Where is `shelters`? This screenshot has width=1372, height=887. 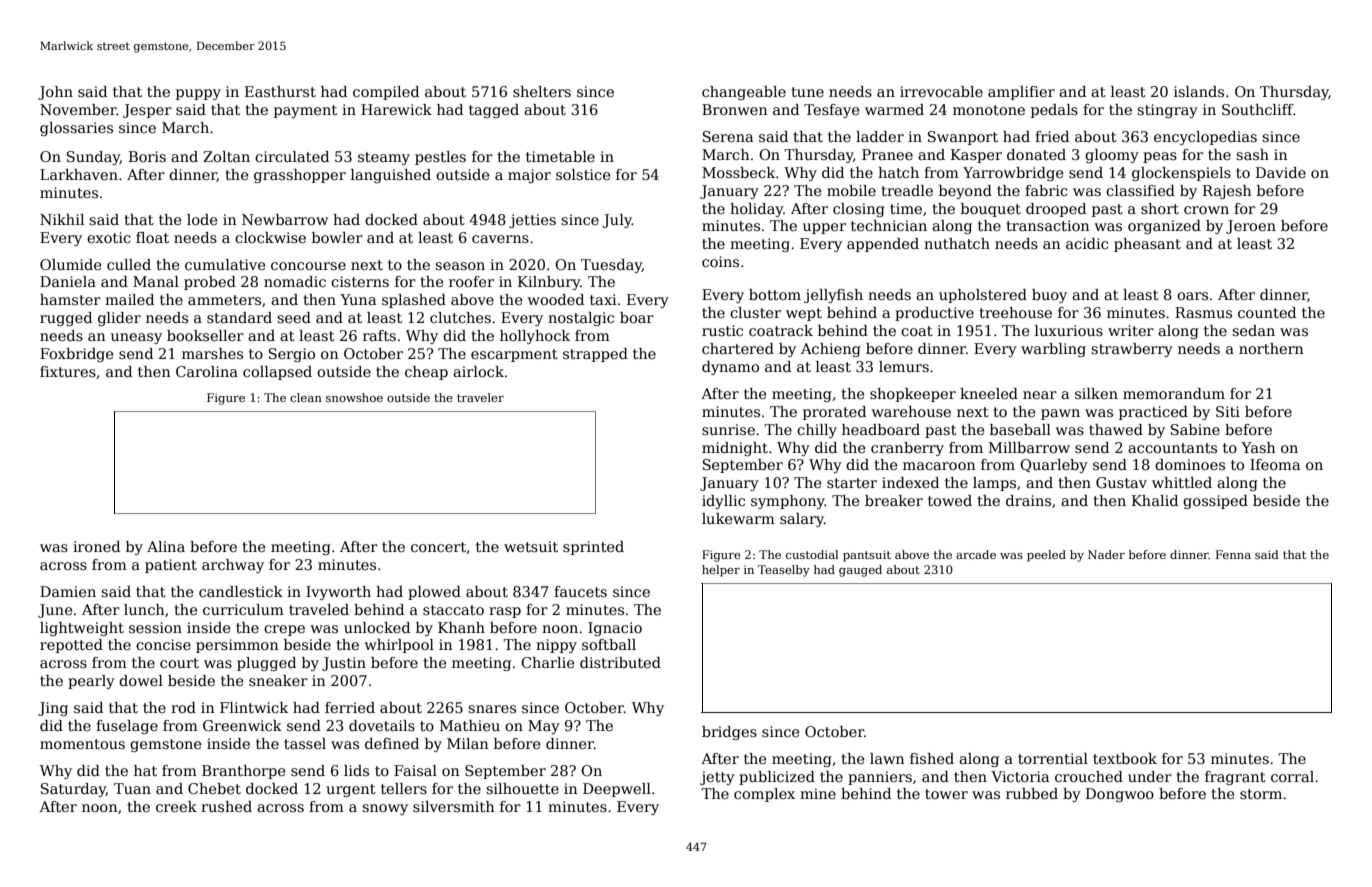
shelters is located at coordinates (542, 91).
